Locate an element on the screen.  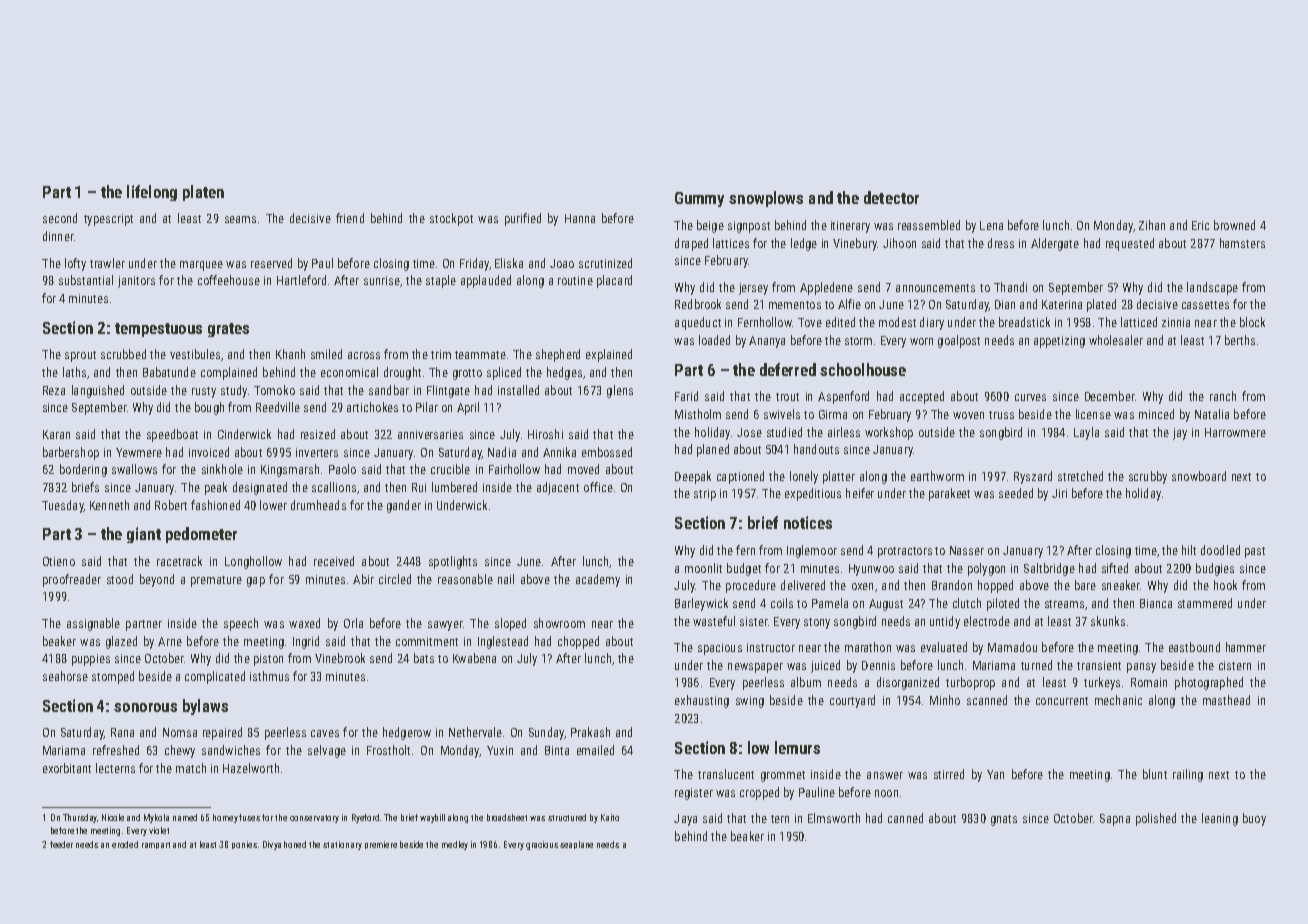
reassembled is located at coordinates (929, 225).
